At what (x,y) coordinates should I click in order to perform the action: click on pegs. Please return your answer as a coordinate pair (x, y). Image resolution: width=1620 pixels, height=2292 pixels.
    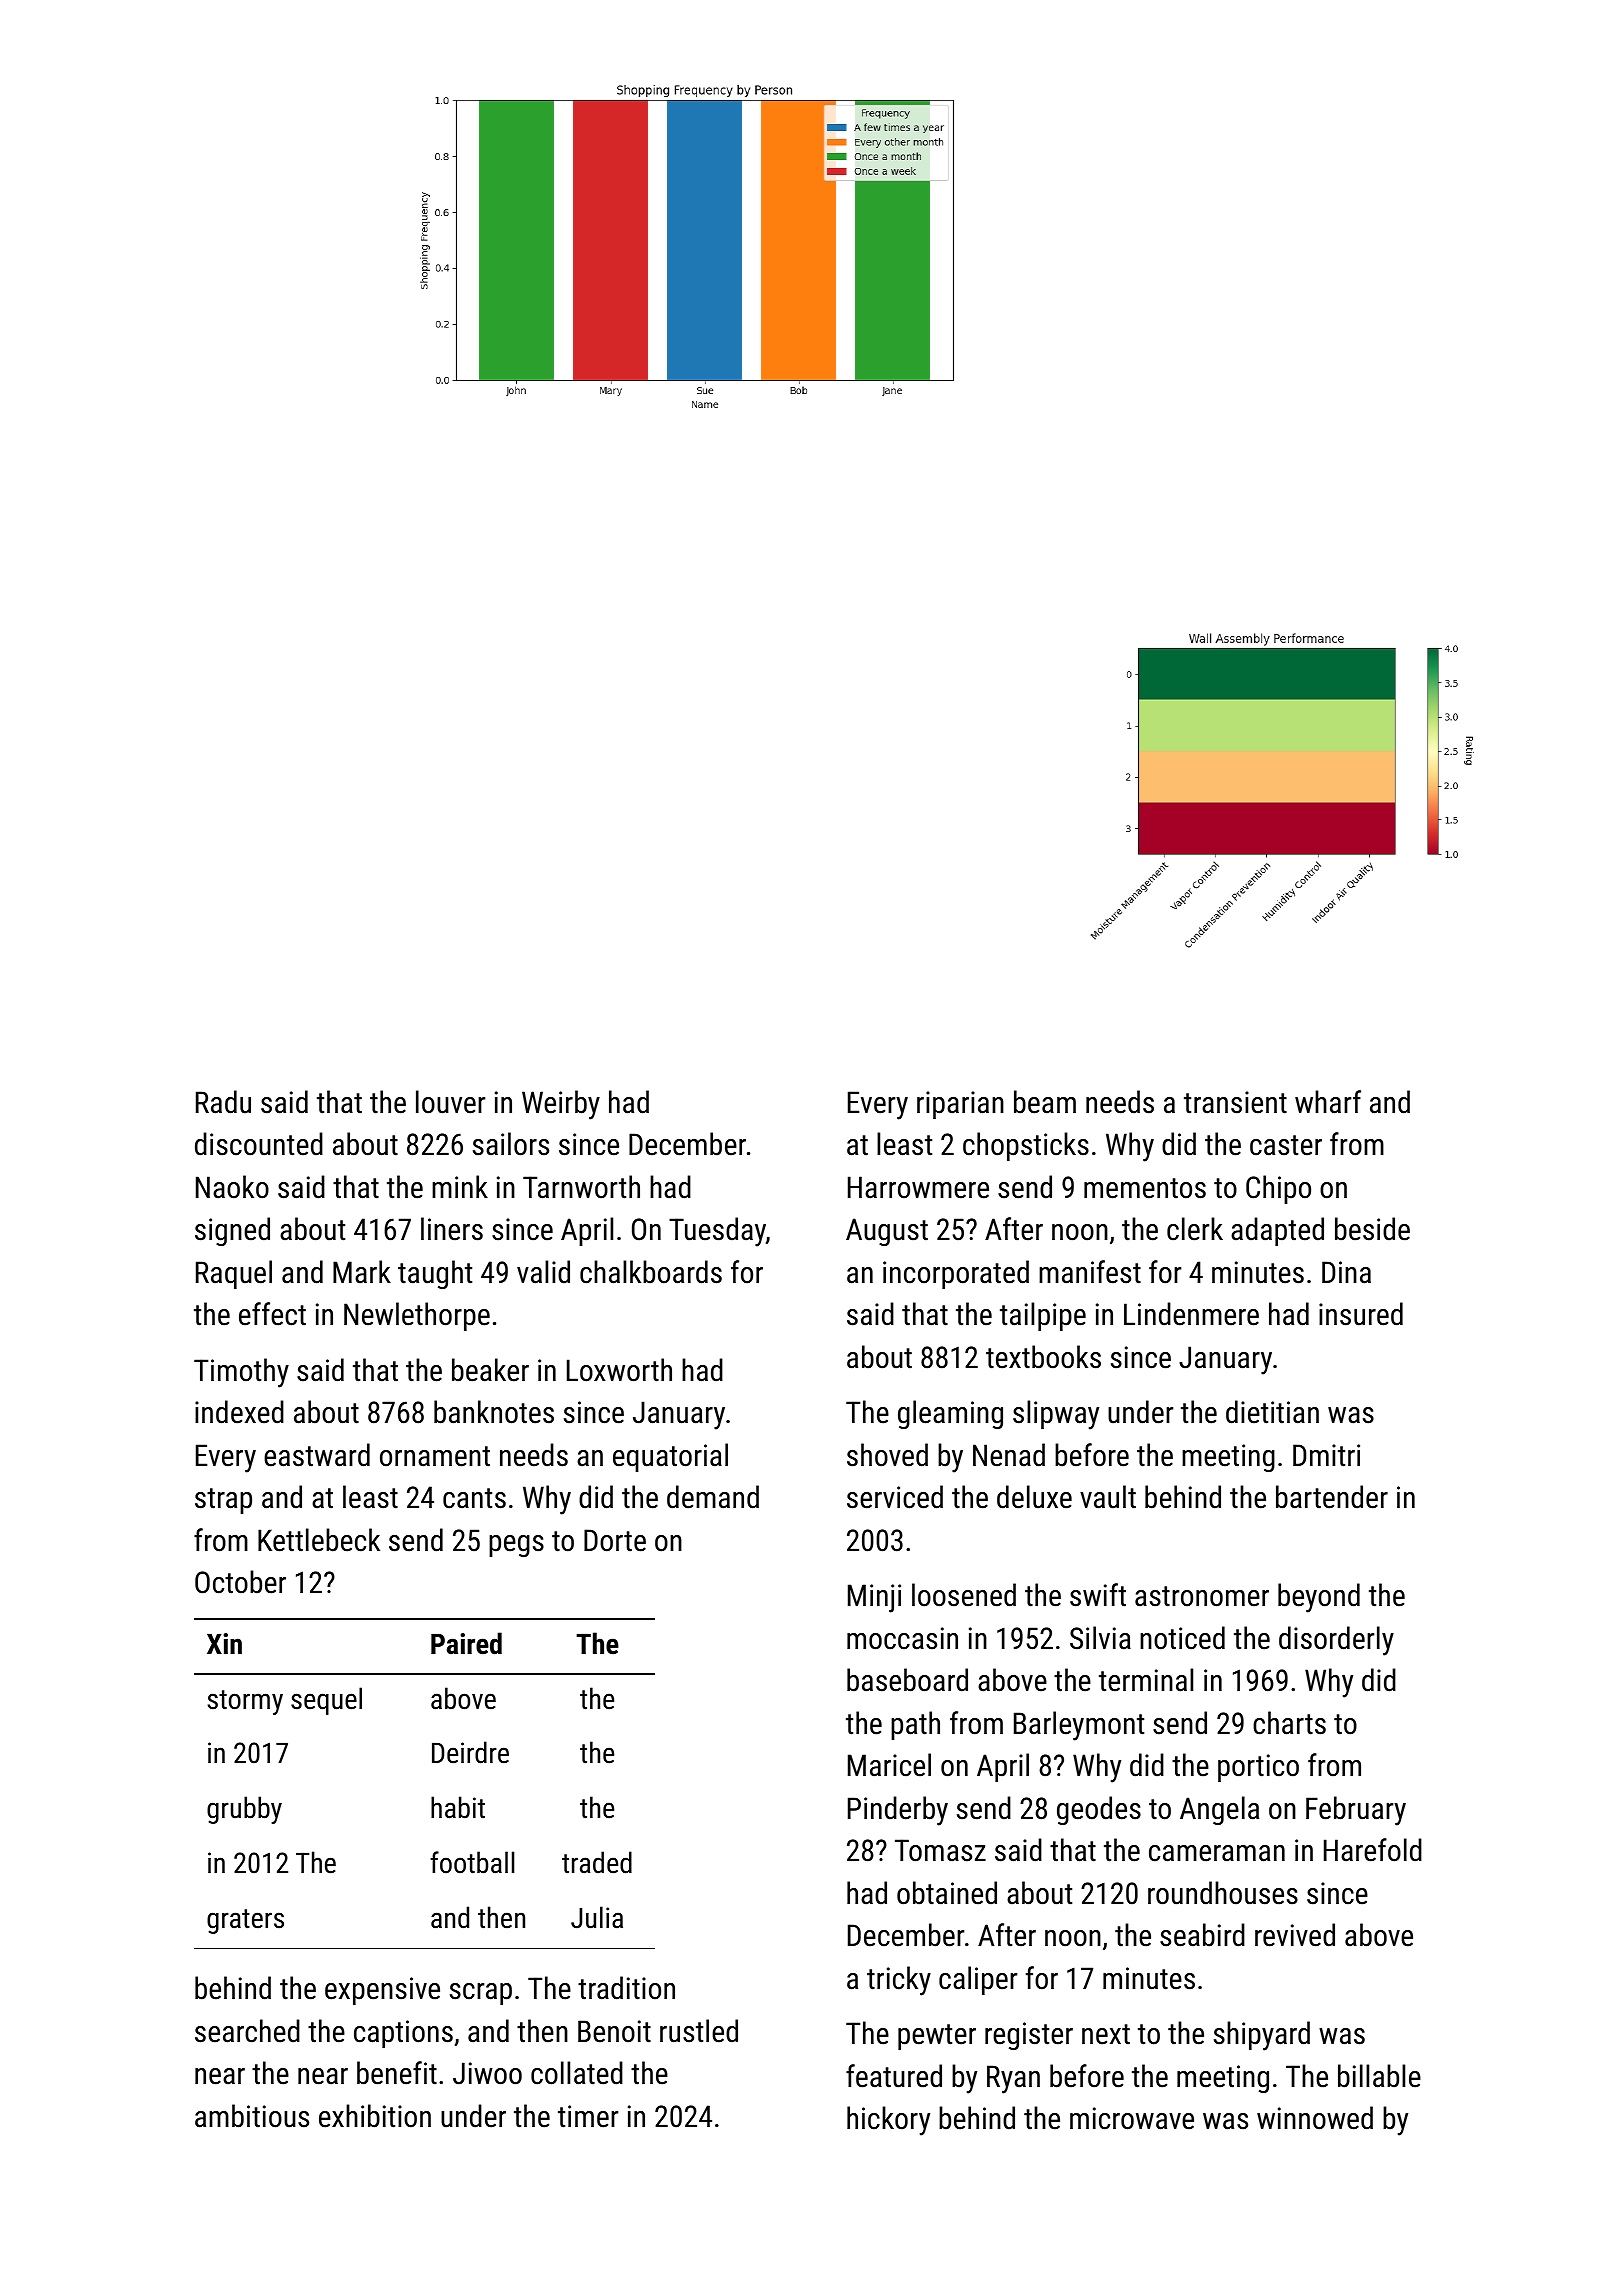
    Looking at the image, I should click on (516, 1546).
